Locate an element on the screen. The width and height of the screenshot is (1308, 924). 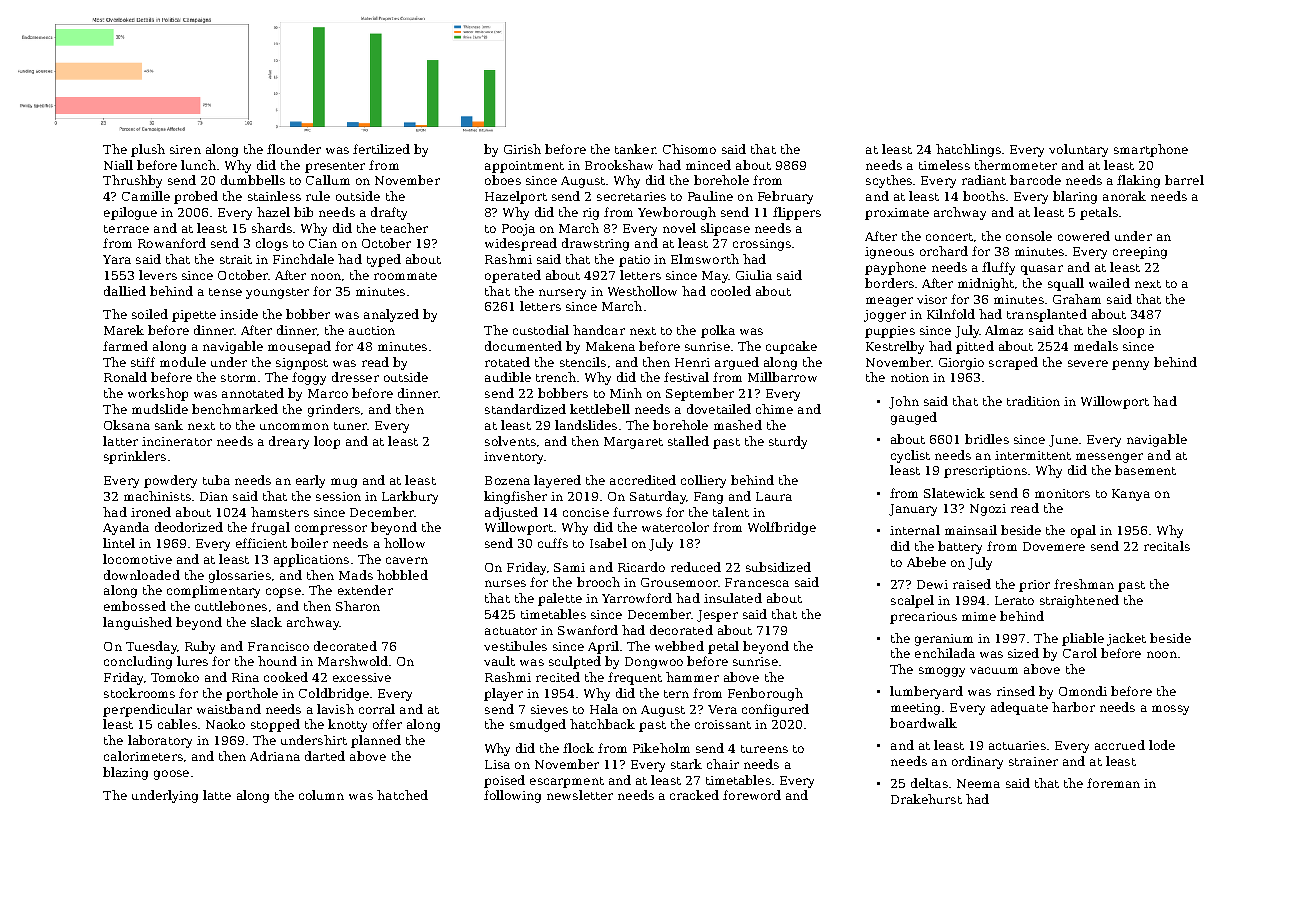
column is located at coordinates (321, 795).
